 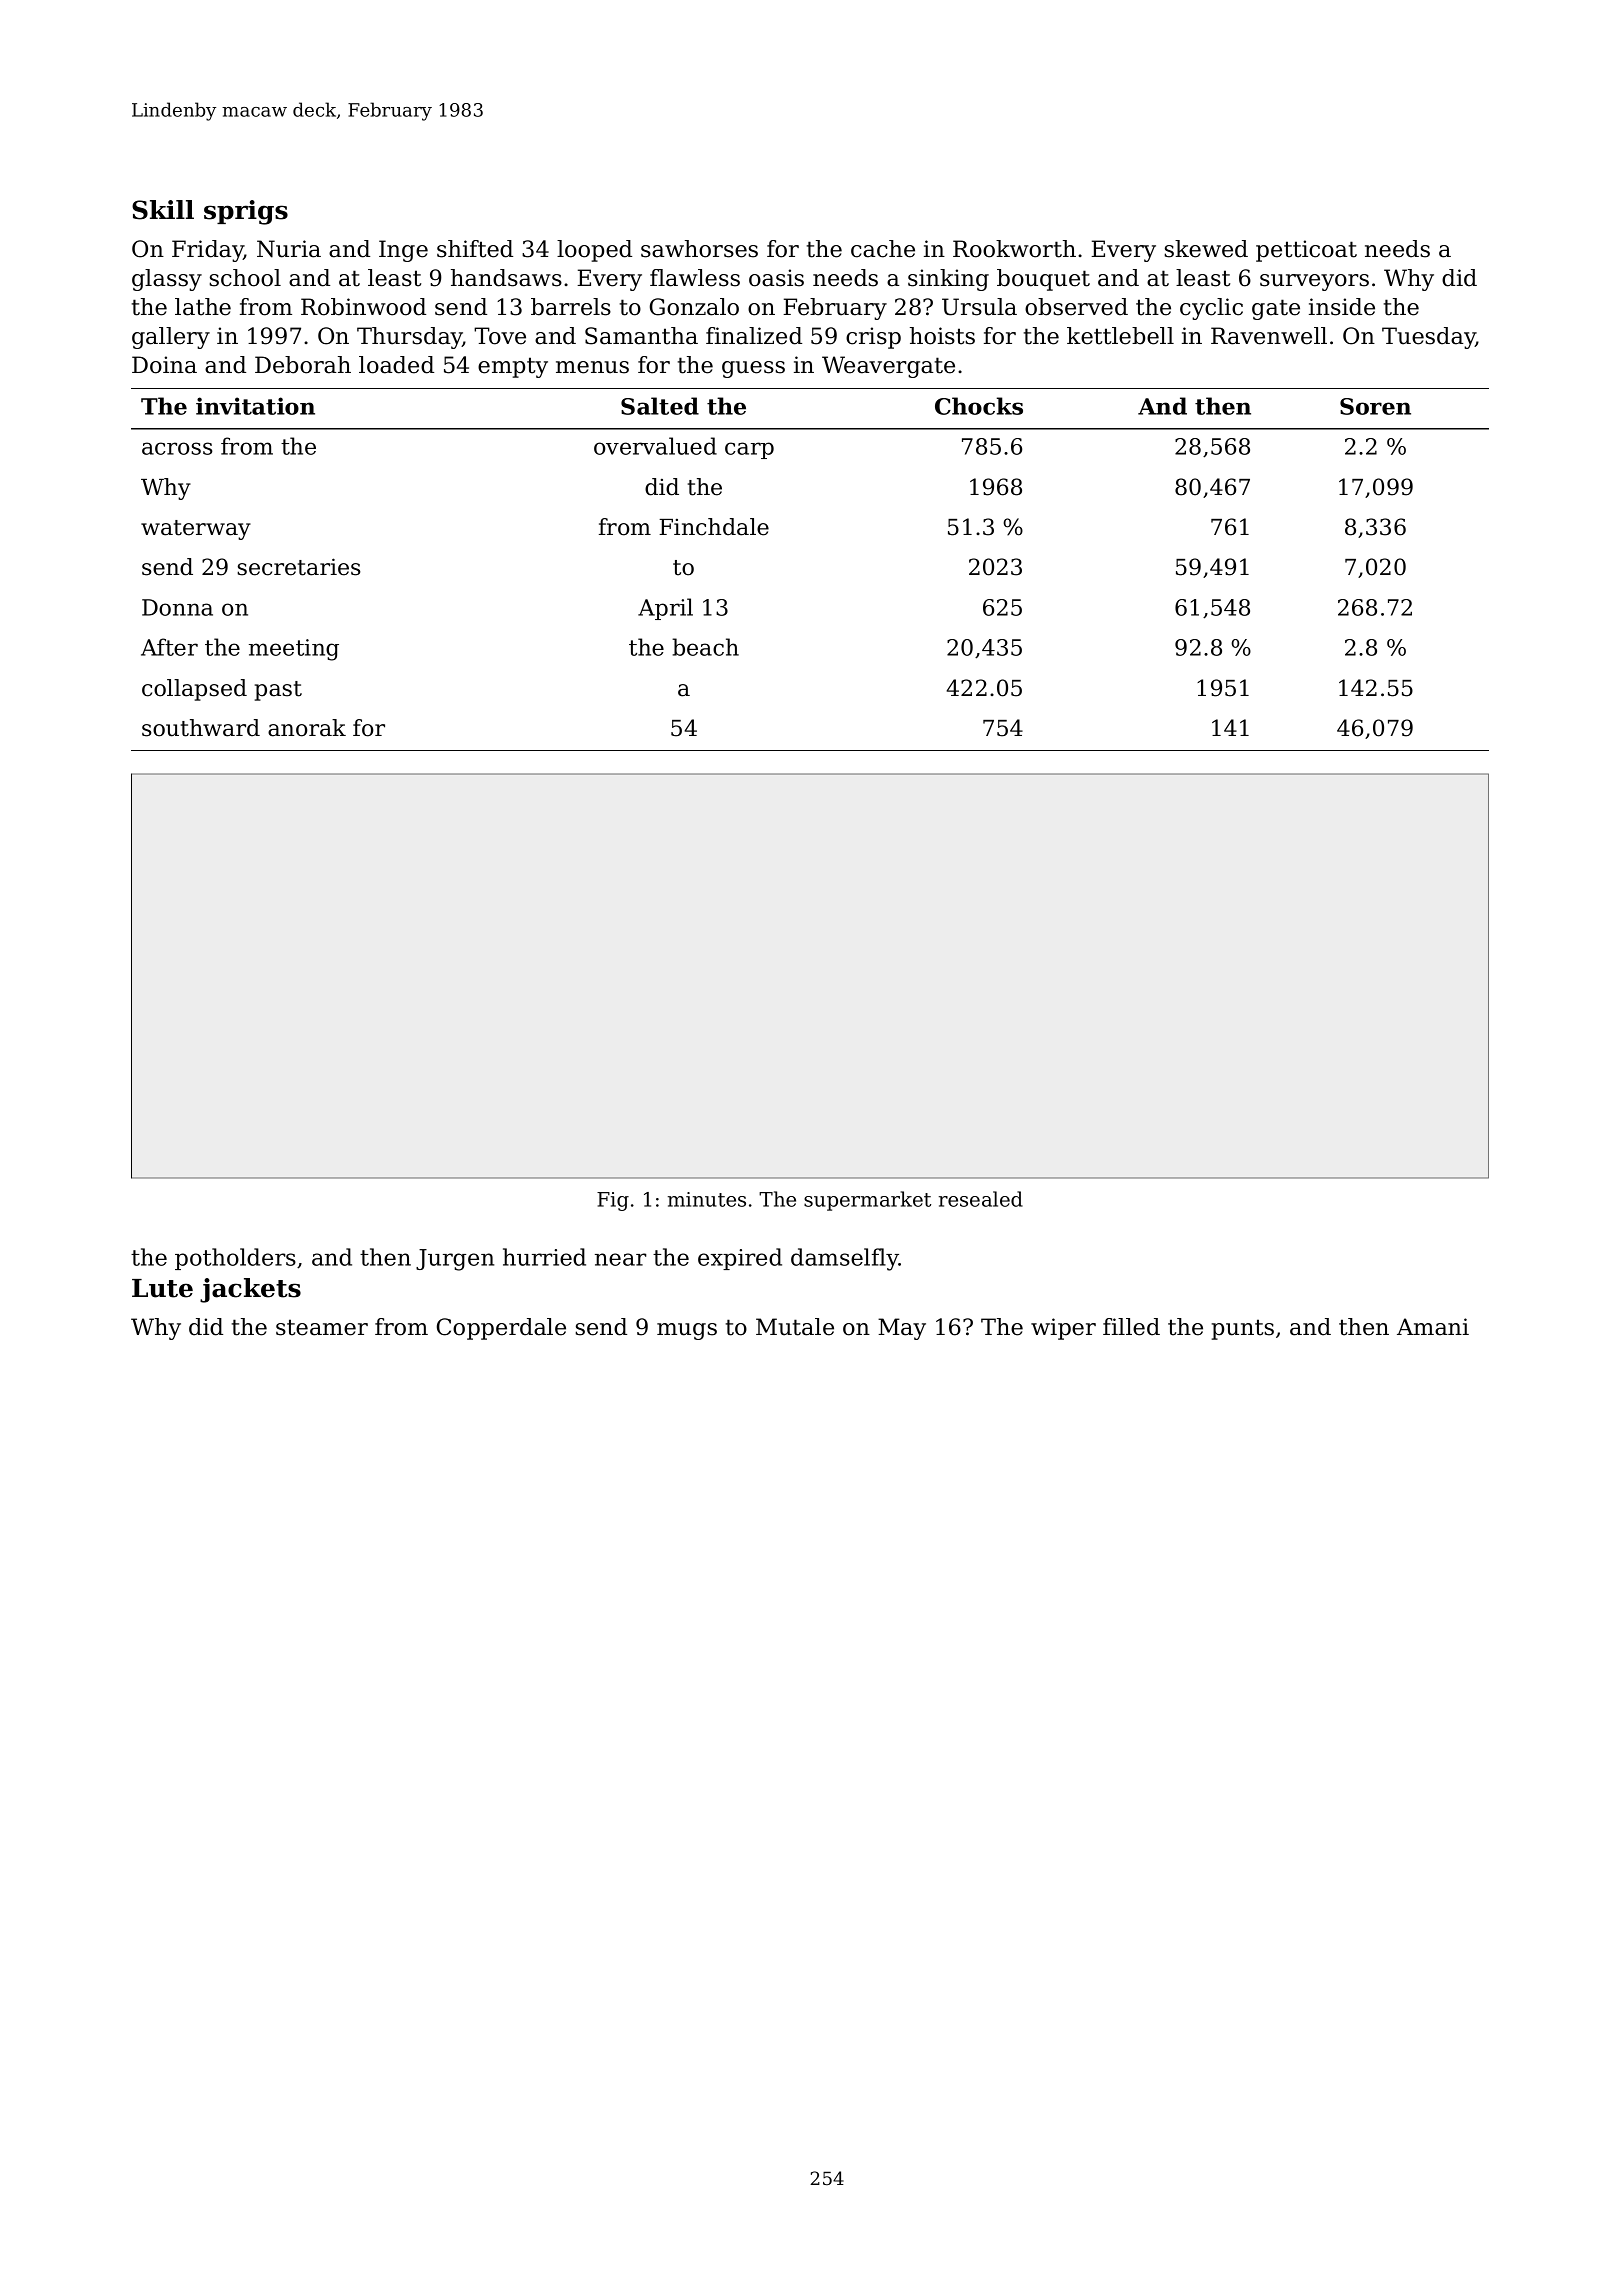 I want to click on Deborah, so click(x=303, y=365).
